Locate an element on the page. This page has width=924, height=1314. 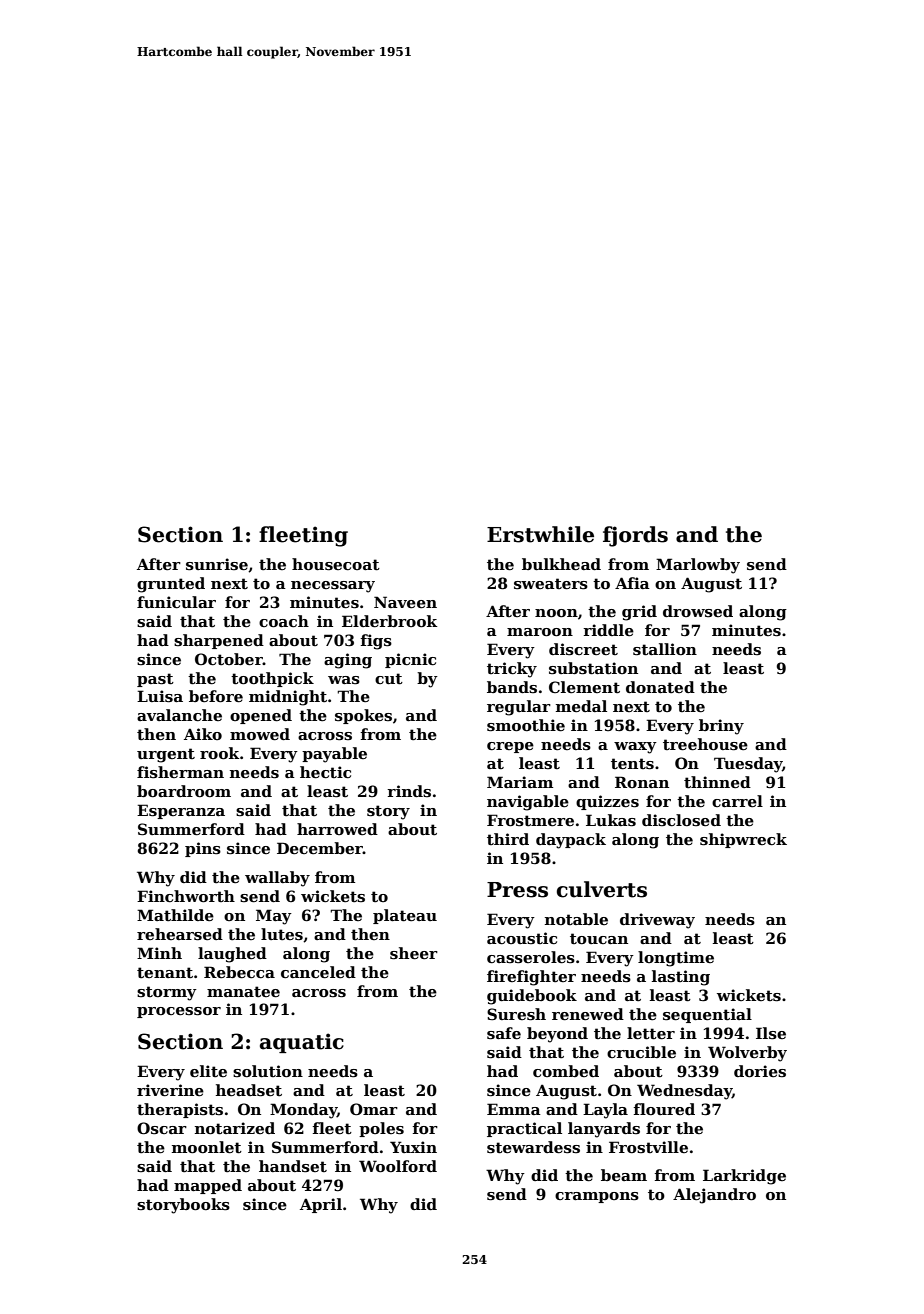
cut is located at coordinates (389, 678).
